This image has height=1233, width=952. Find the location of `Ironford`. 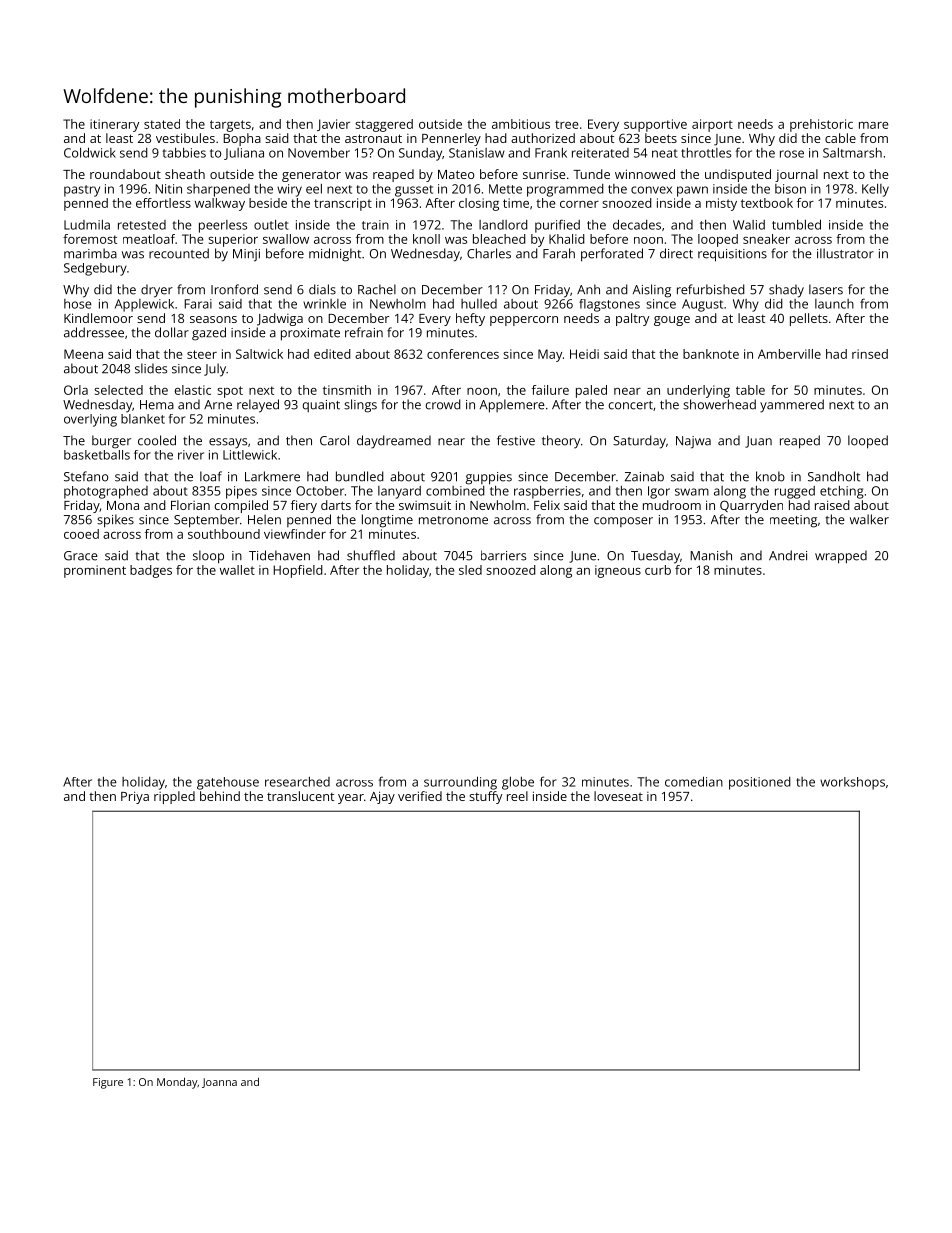

Ironford is located at coordinates (234, 289).
